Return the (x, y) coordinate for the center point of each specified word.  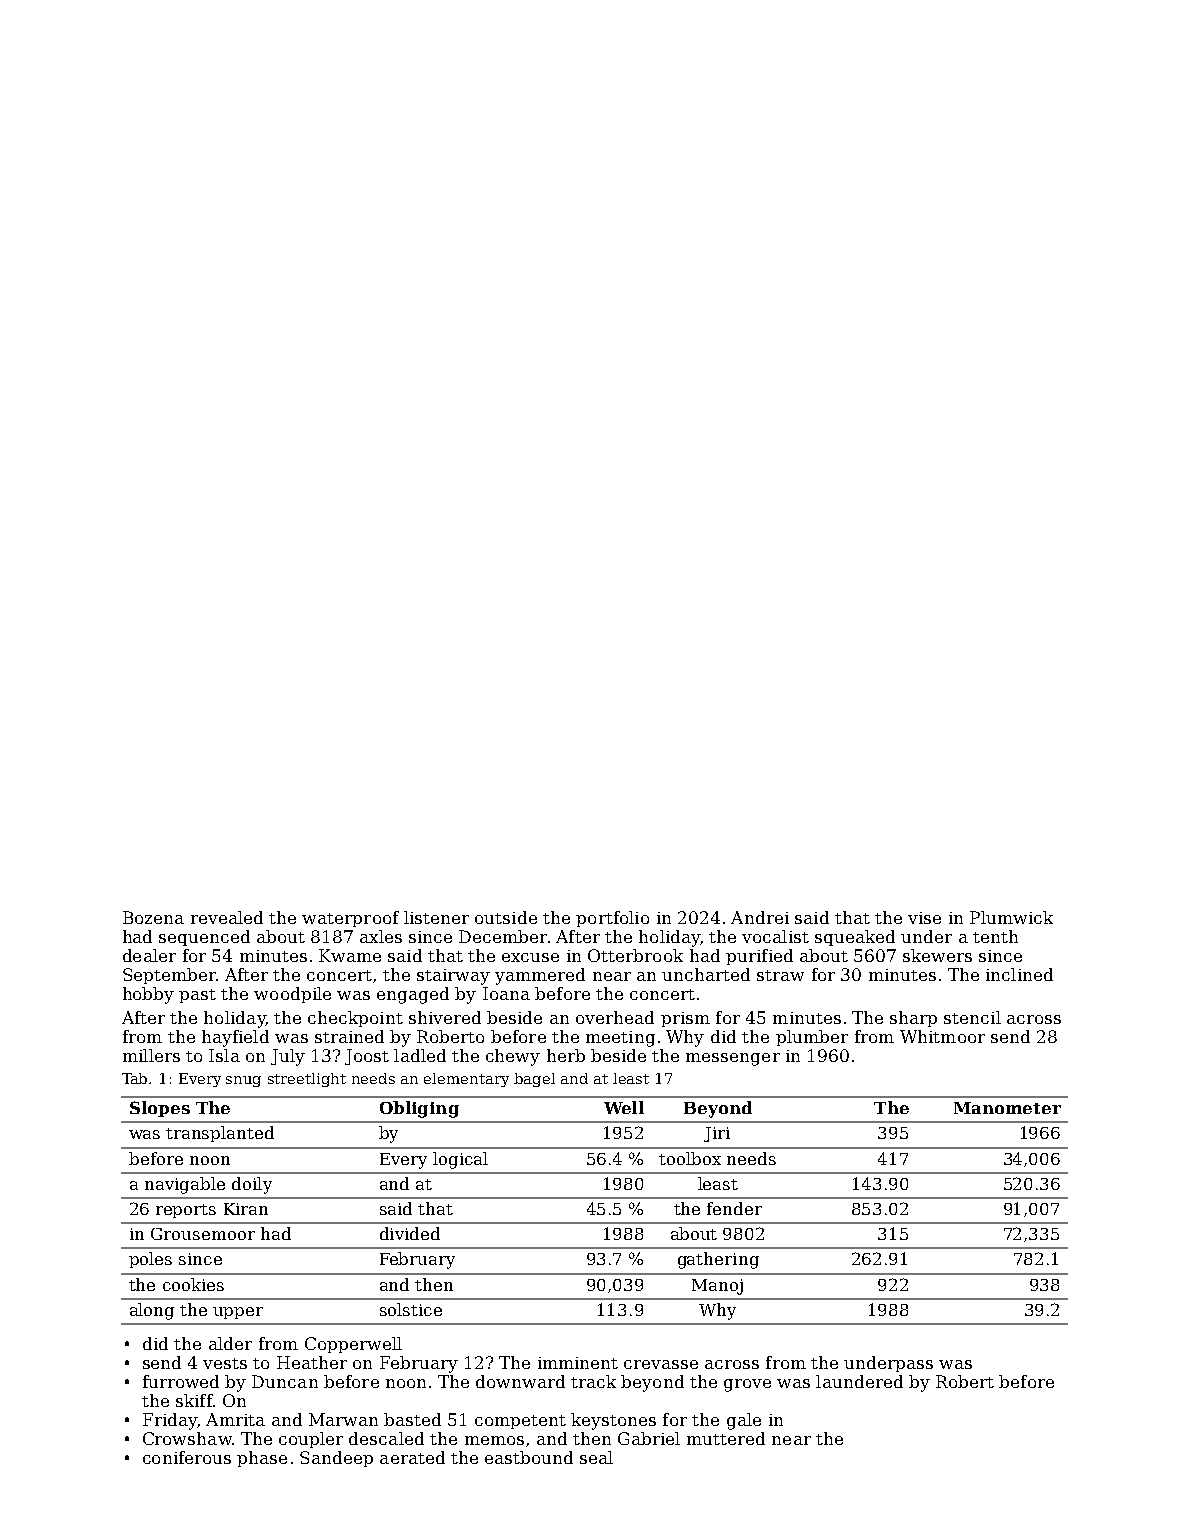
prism (685, 1019)
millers (151, 1055)
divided (410, 1233)
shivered (445, 1017)
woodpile (292, 995)
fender (734, 1208)
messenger (733, 1059)
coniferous (187, 1457)
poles (150, 1260)
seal (596, 1457)
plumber (812, 1038)
